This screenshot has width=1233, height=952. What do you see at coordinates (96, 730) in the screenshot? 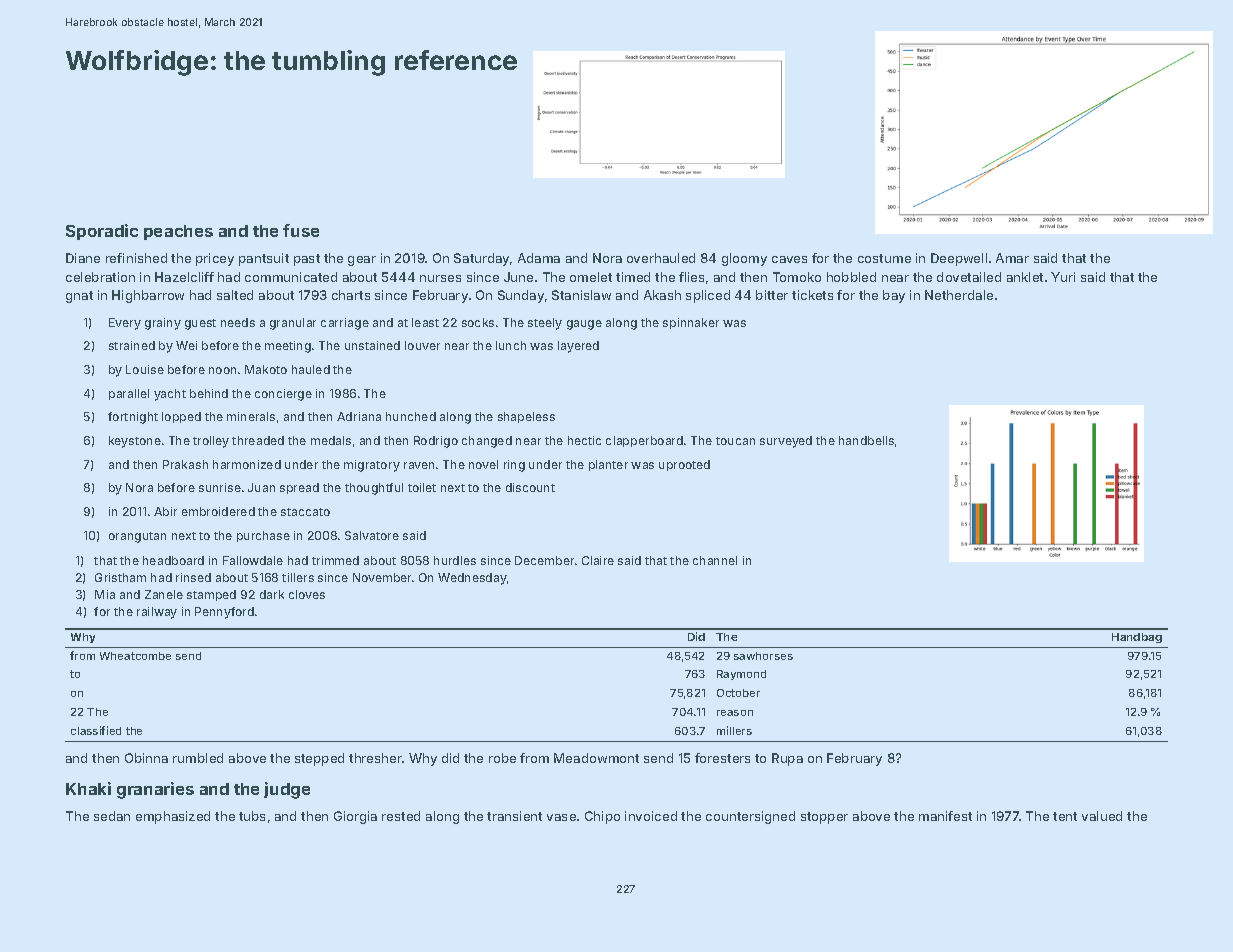
I see `classified` at bounding box center [96, 730].
